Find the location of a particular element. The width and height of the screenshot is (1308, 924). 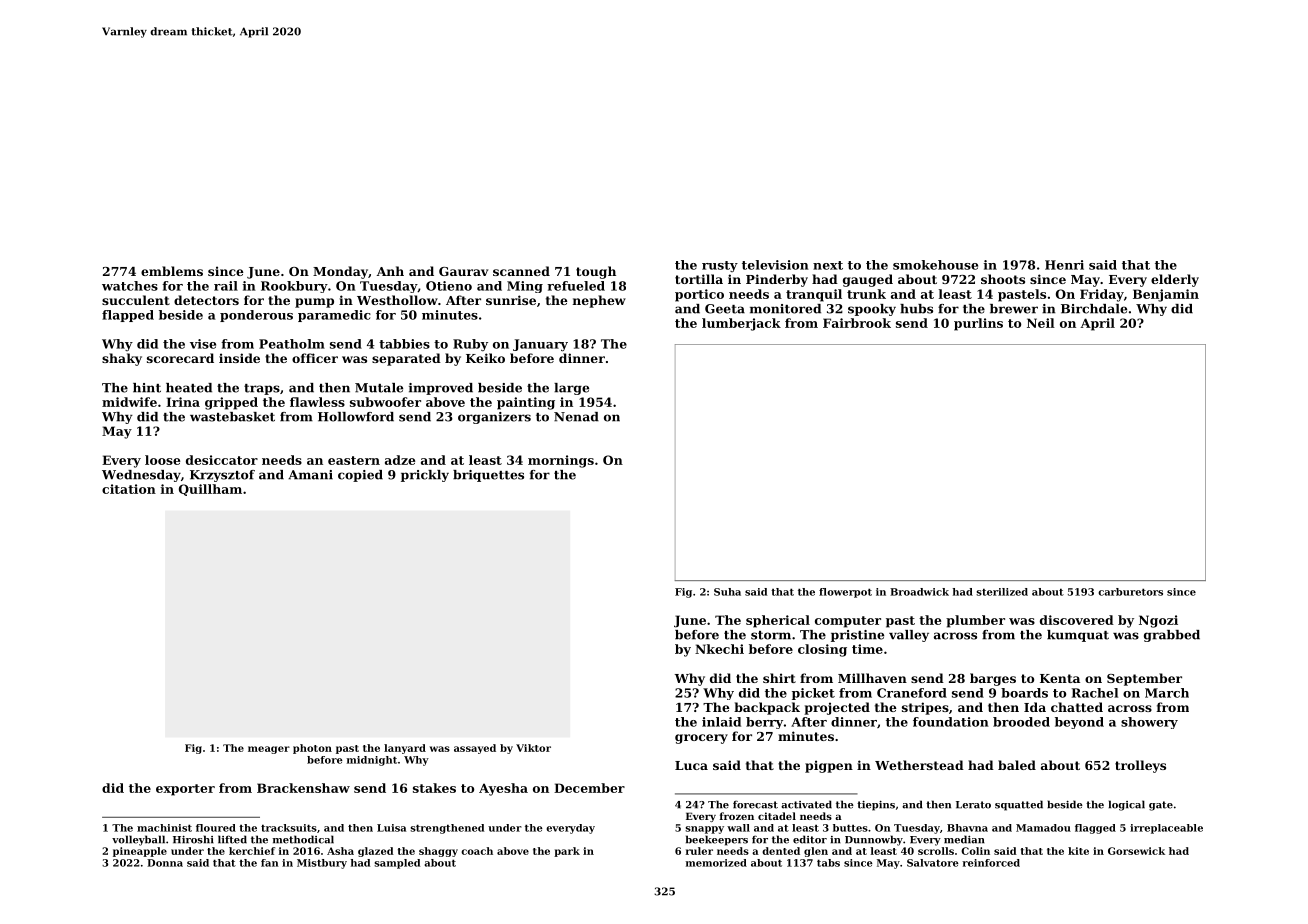

Neil is located at coordinates (1041, 323).
